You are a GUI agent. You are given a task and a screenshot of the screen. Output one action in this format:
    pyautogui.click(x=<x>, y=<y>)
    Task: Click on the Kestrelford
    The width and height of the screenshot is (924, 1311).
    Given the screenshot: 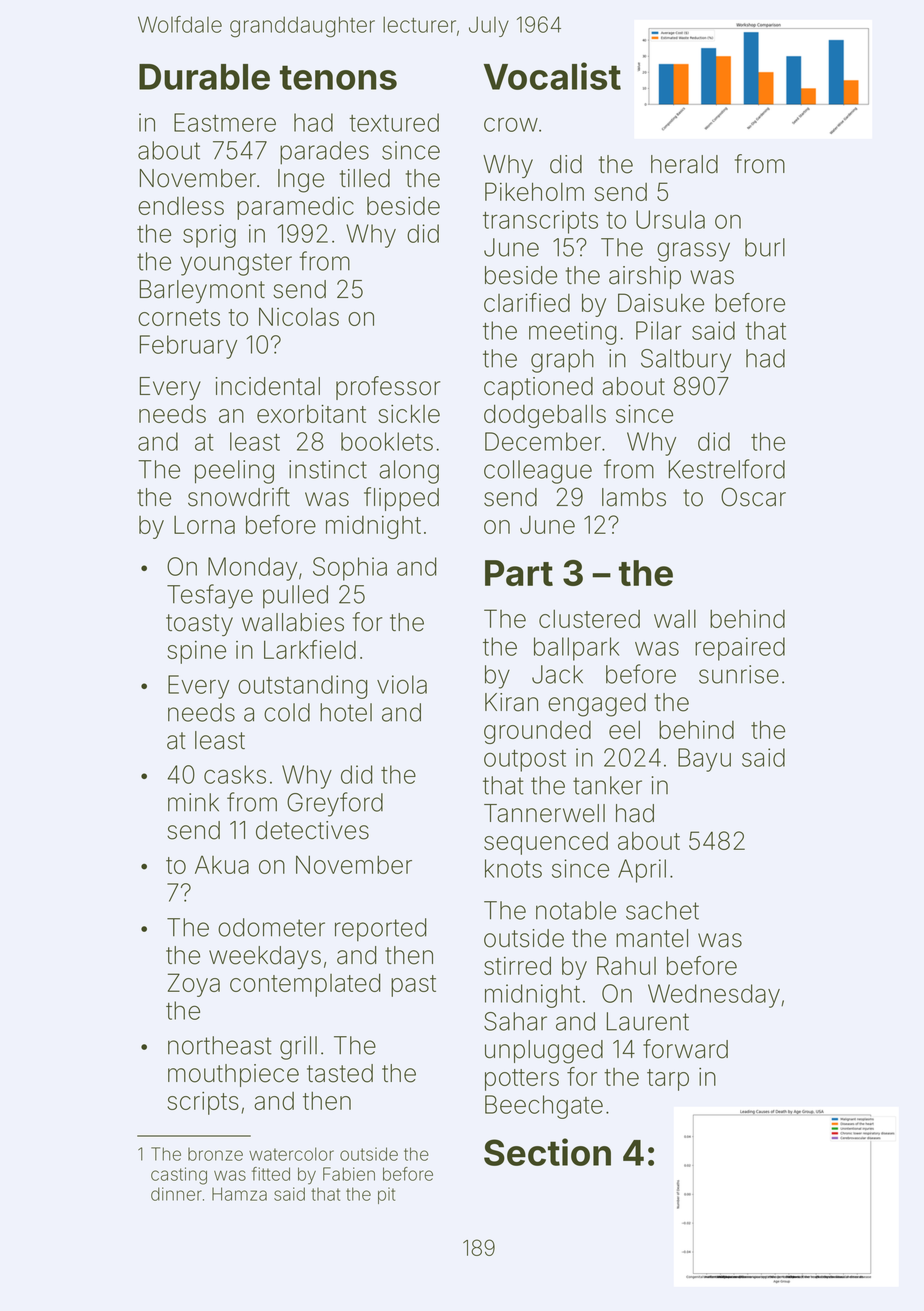 What is the action you would take?
    pyautogui.click(x=727, y=469)
